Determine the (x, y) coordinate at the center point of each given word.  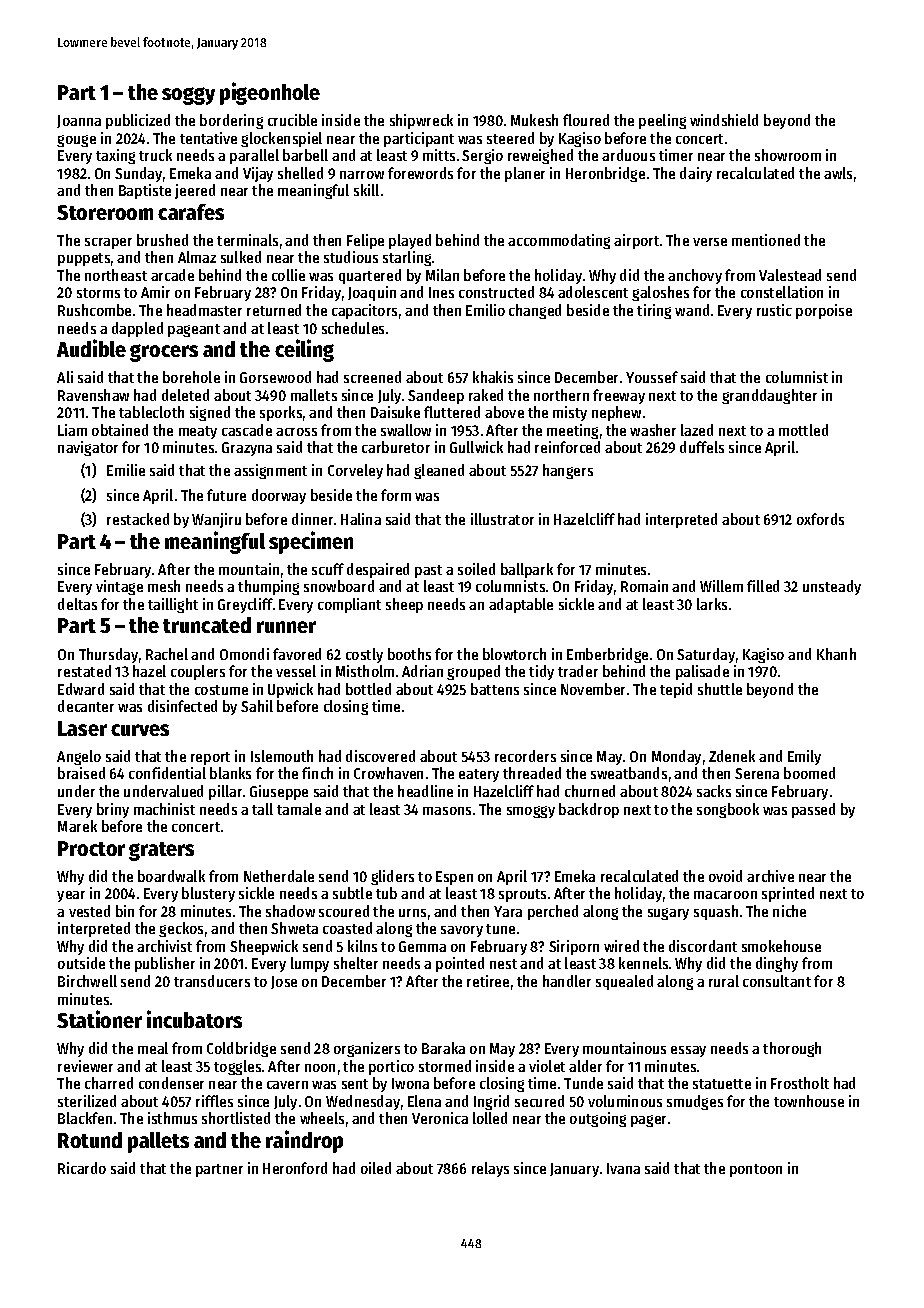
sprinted (788, 894)
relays (490, 1169)
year (71, 896)
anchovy (695, 276)
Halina (361, 519)
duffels (702, 447)
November (593, 689)
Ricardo (82, 1168)
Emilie (126, 470)
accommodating (559, 241)
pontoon (756, 1170)
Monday (676, 757)
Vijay (258, 174)
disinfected (182, 706)
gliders (392, 877)
